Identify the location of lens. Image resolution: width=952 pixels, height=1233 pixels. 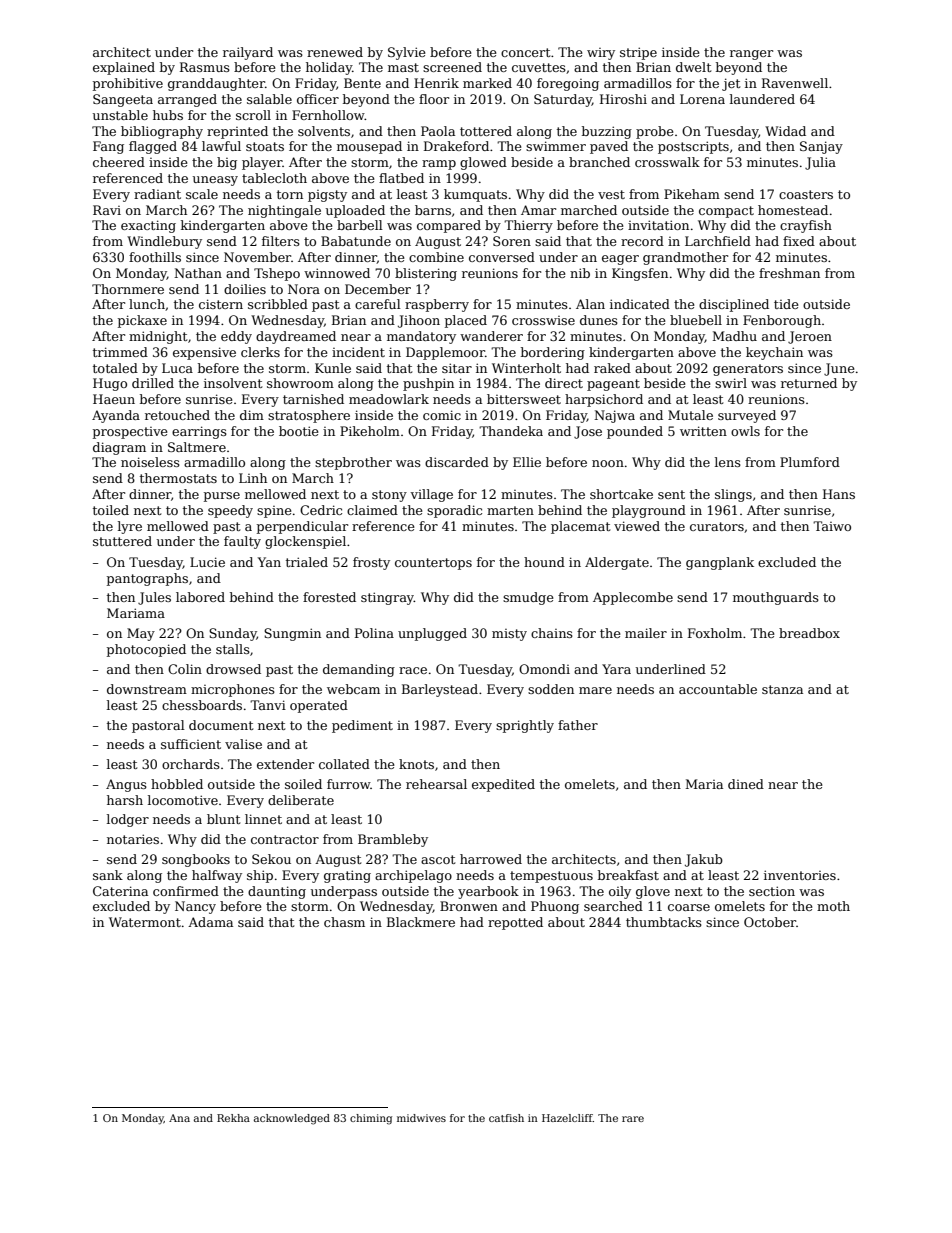
(728, 462).
